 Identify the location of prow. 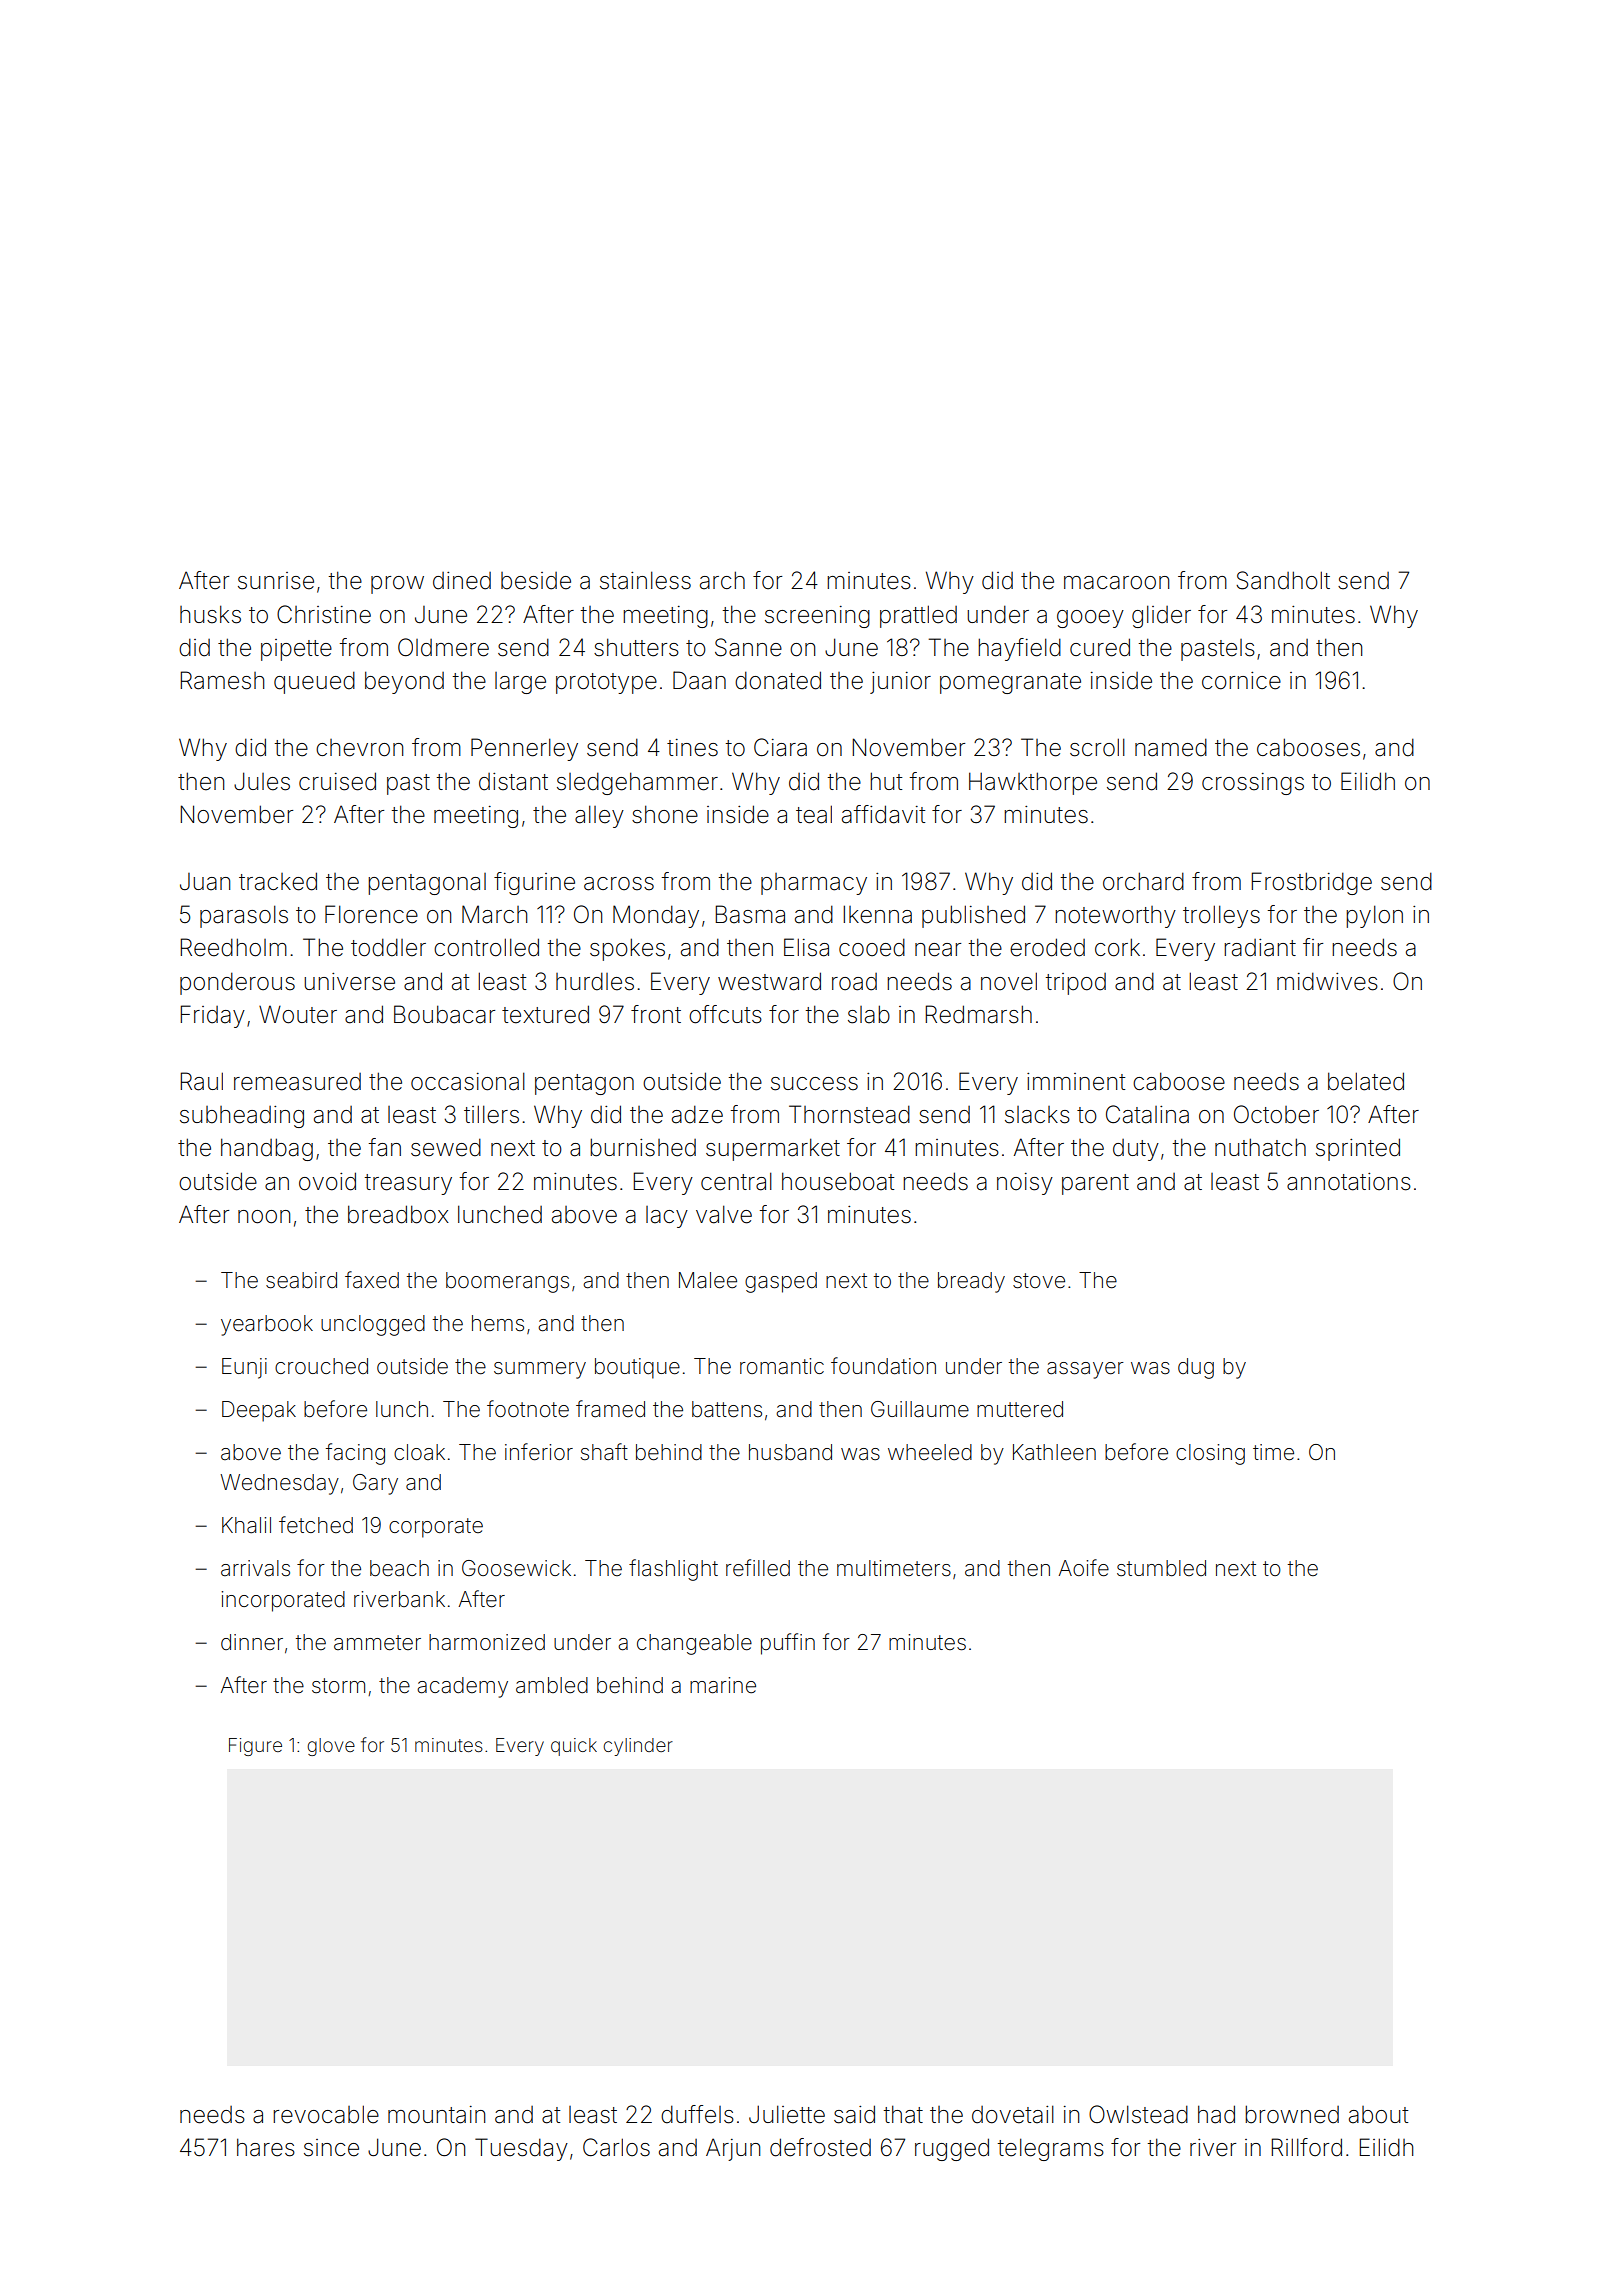
(397, 585).
